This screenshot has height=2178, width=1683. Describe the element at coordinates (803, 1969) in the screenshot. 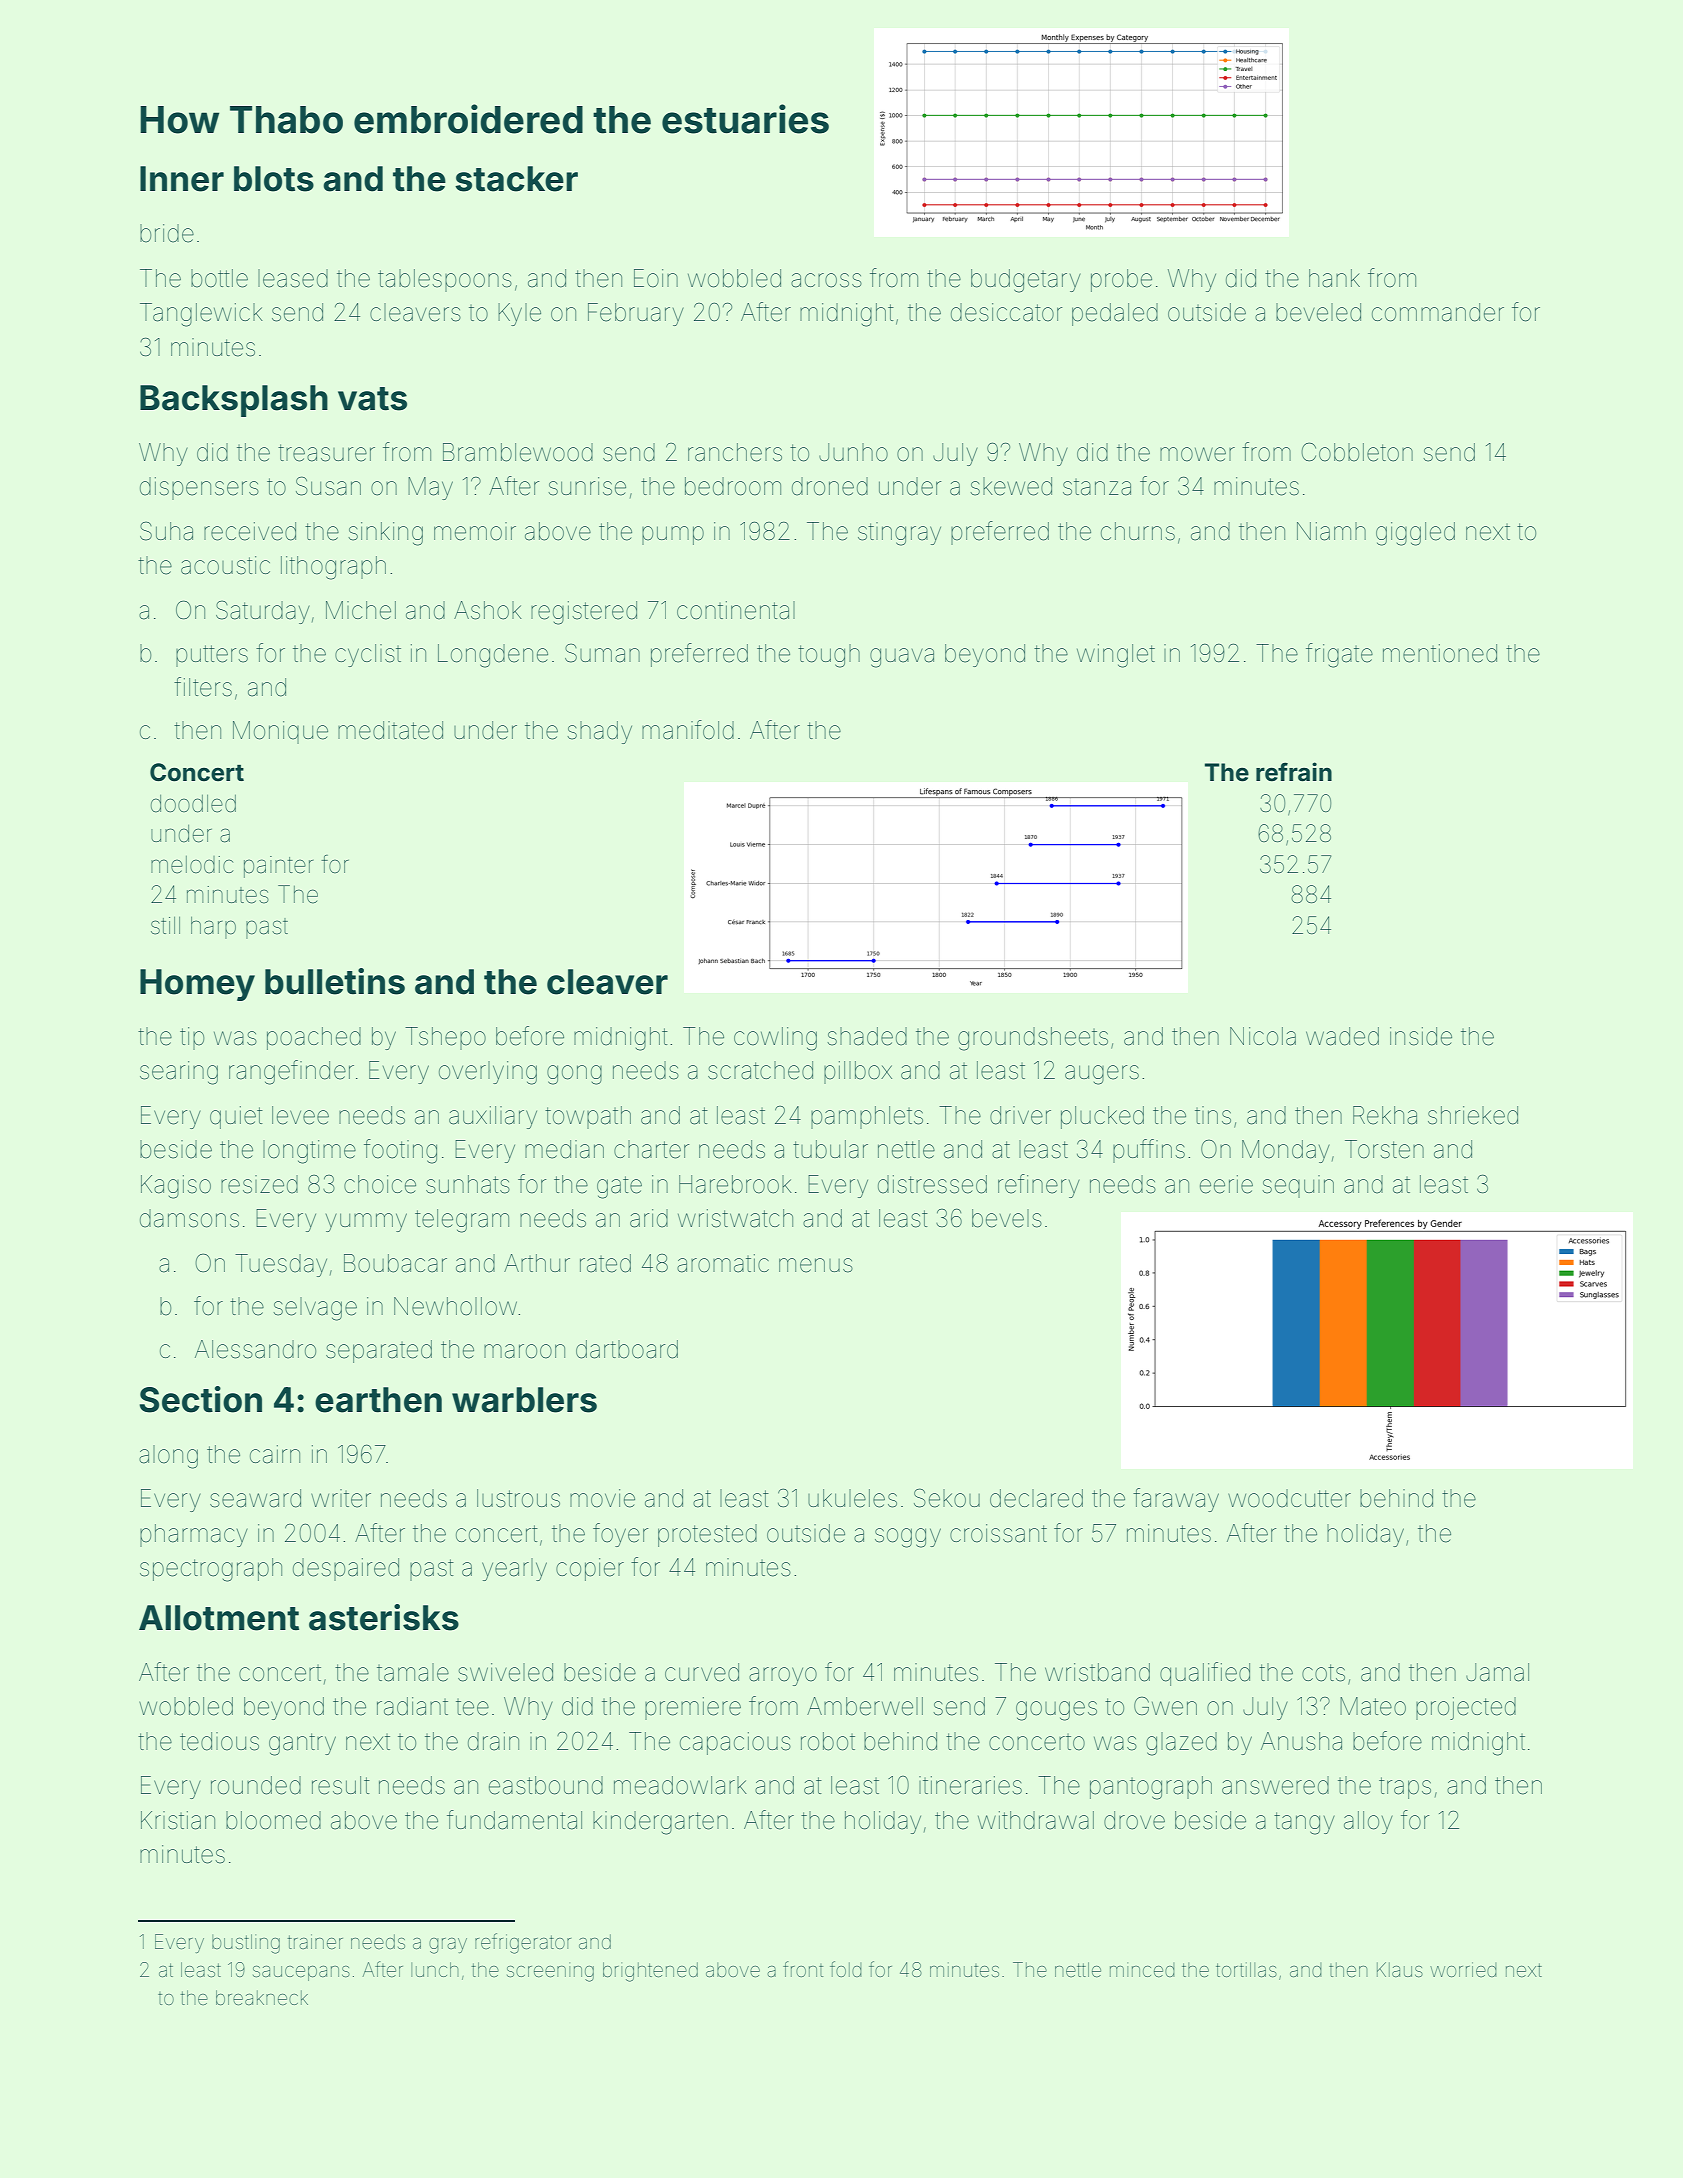

I see `front` at that location.
